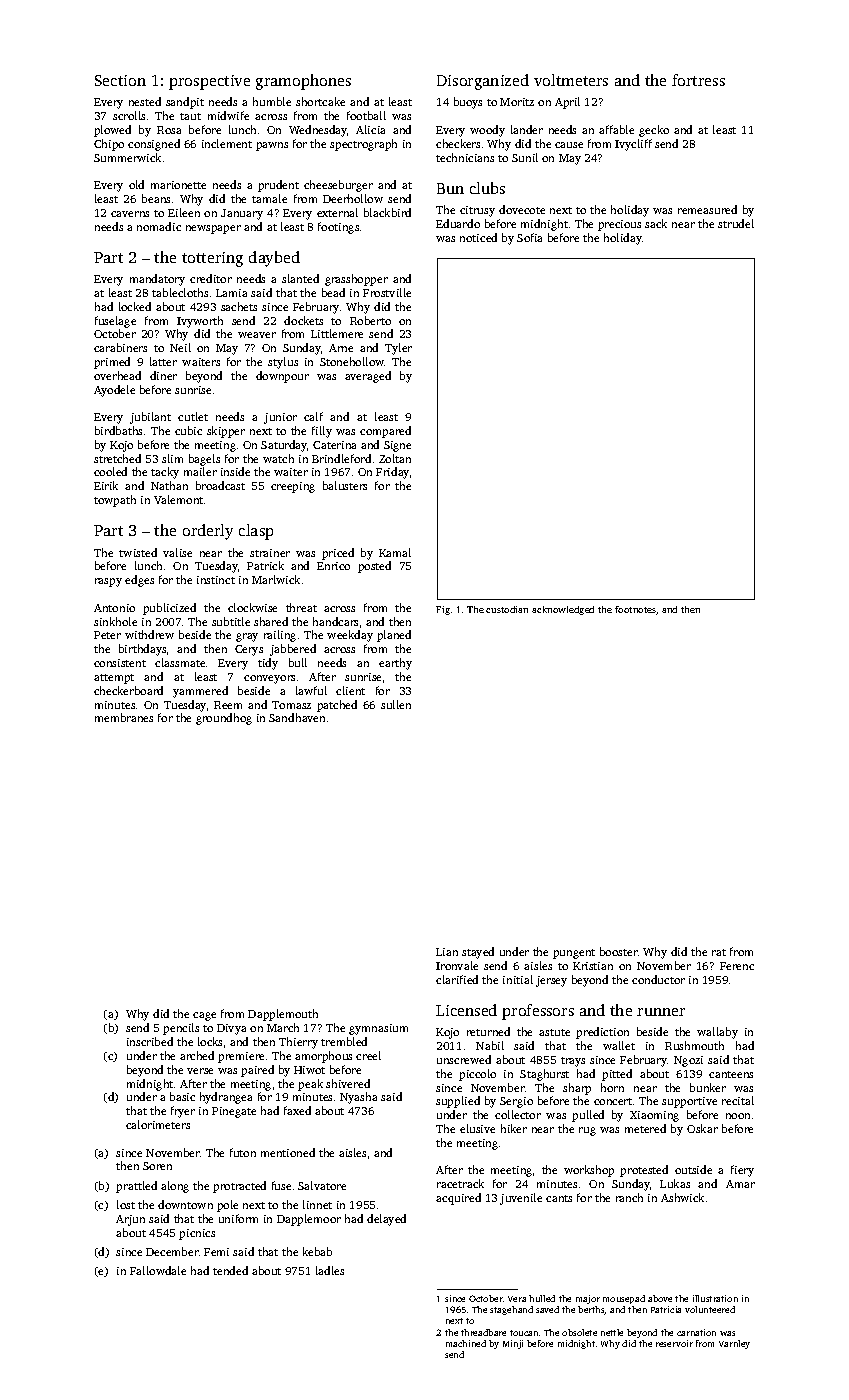  I want to click on birdbaths, so click(118, 430).
